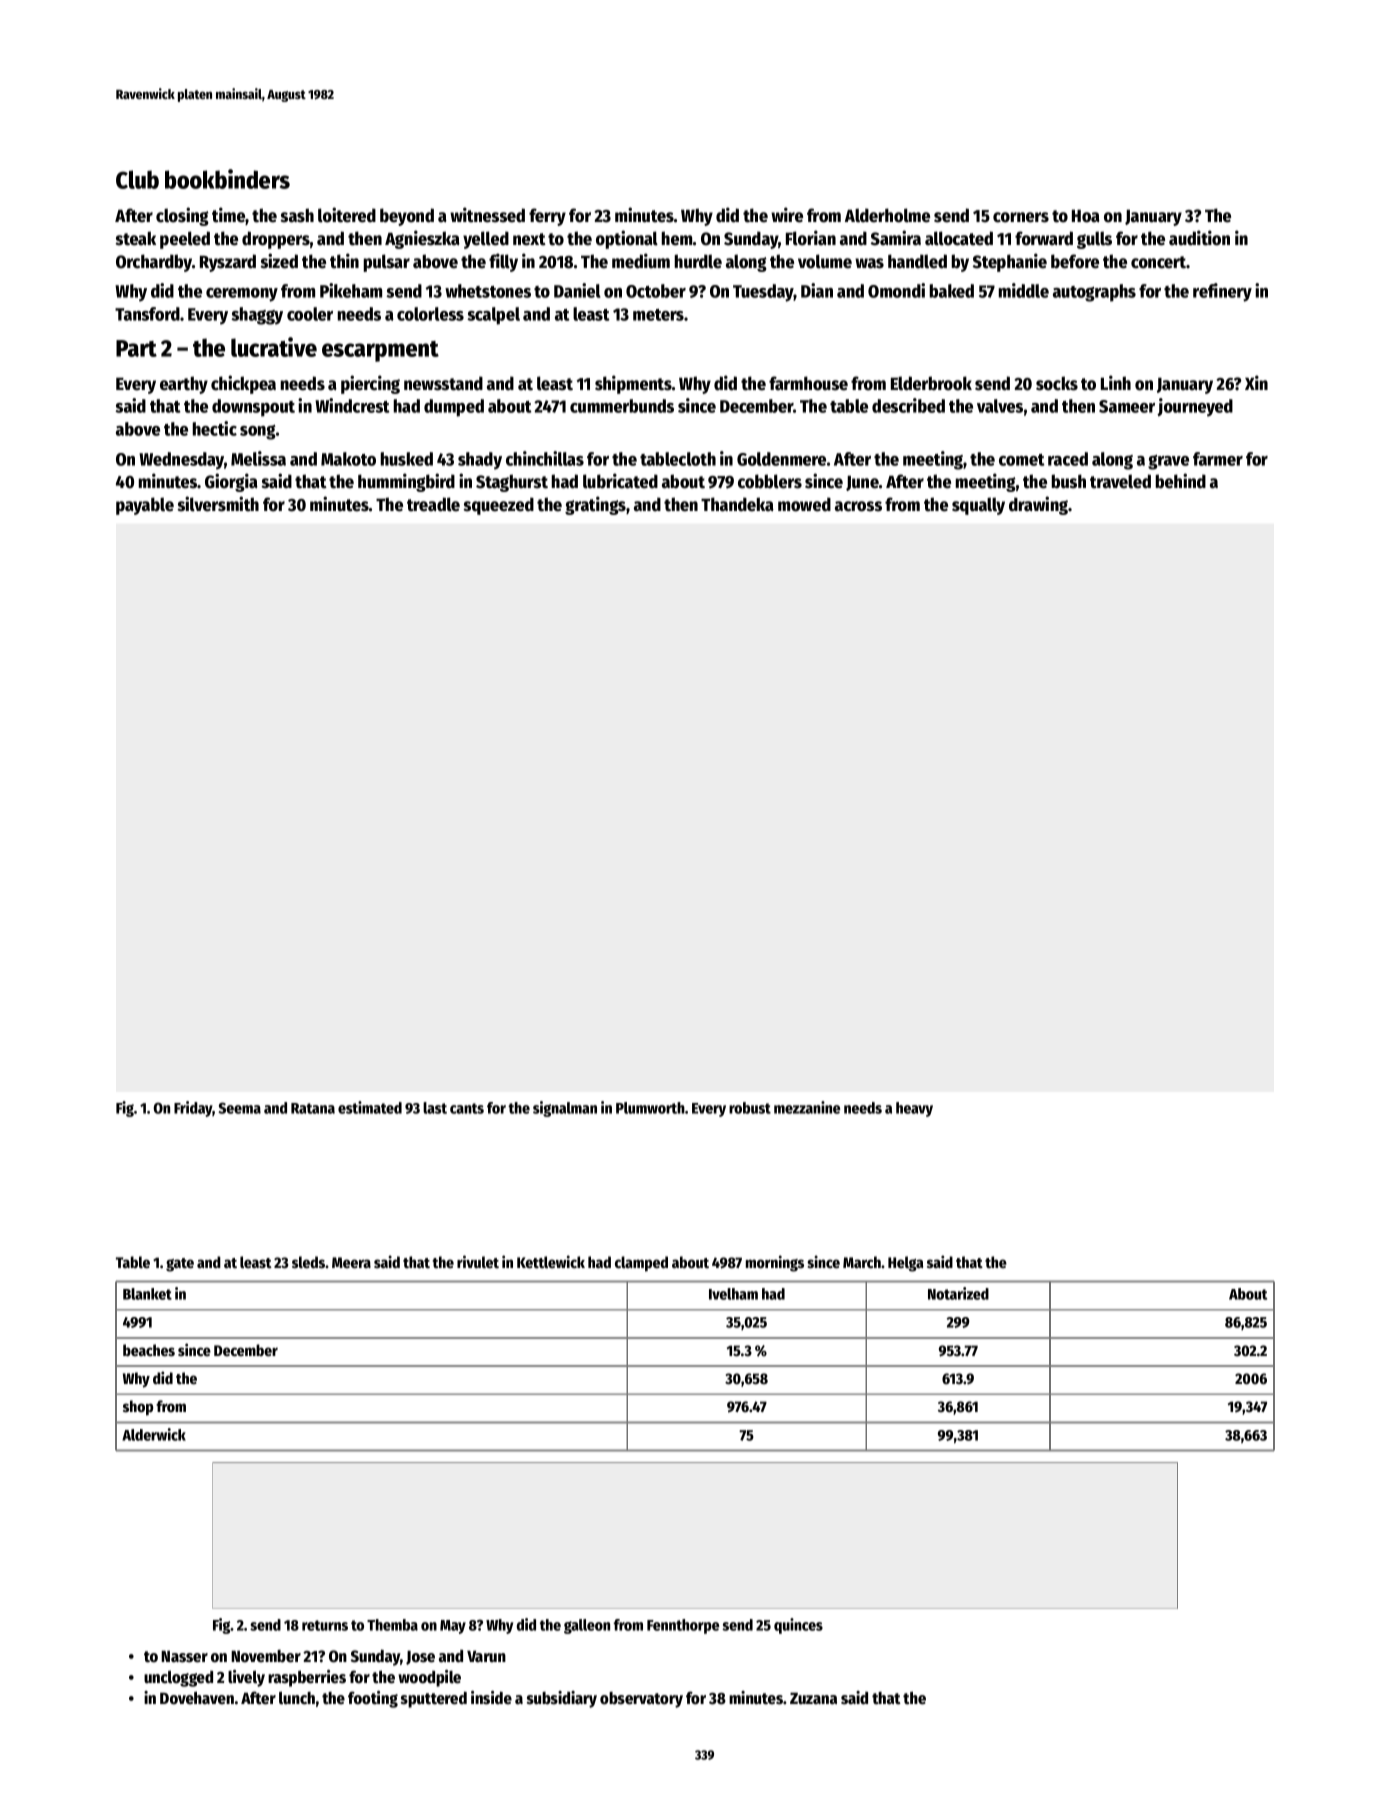 The image size is (1390, 1799). Describe the element at coordinates (182, 216) in the screenshot. I see `closing` at that location.
